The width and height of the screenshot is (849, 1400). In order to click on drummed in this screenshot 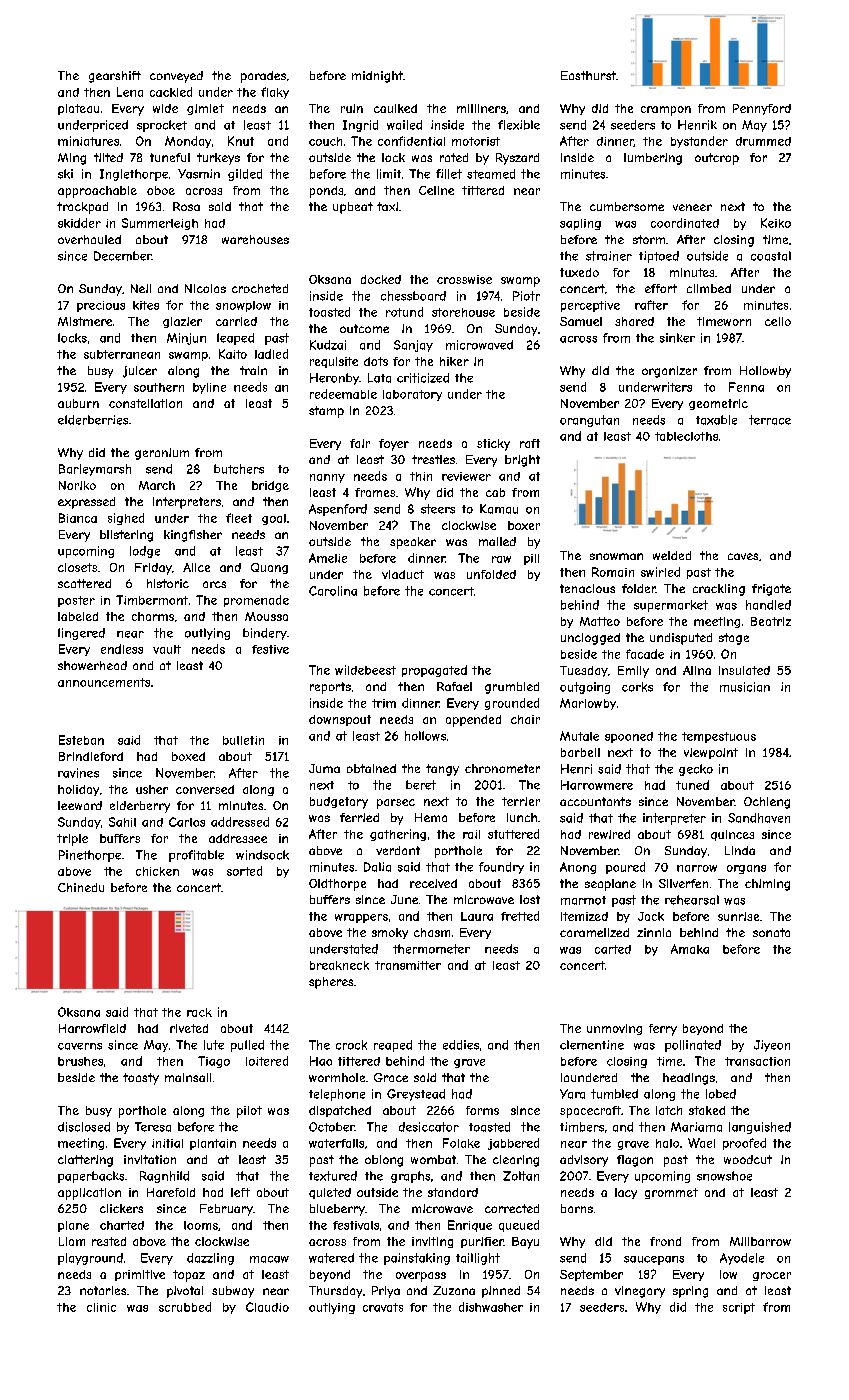, I will do `click(763, 141)`.
